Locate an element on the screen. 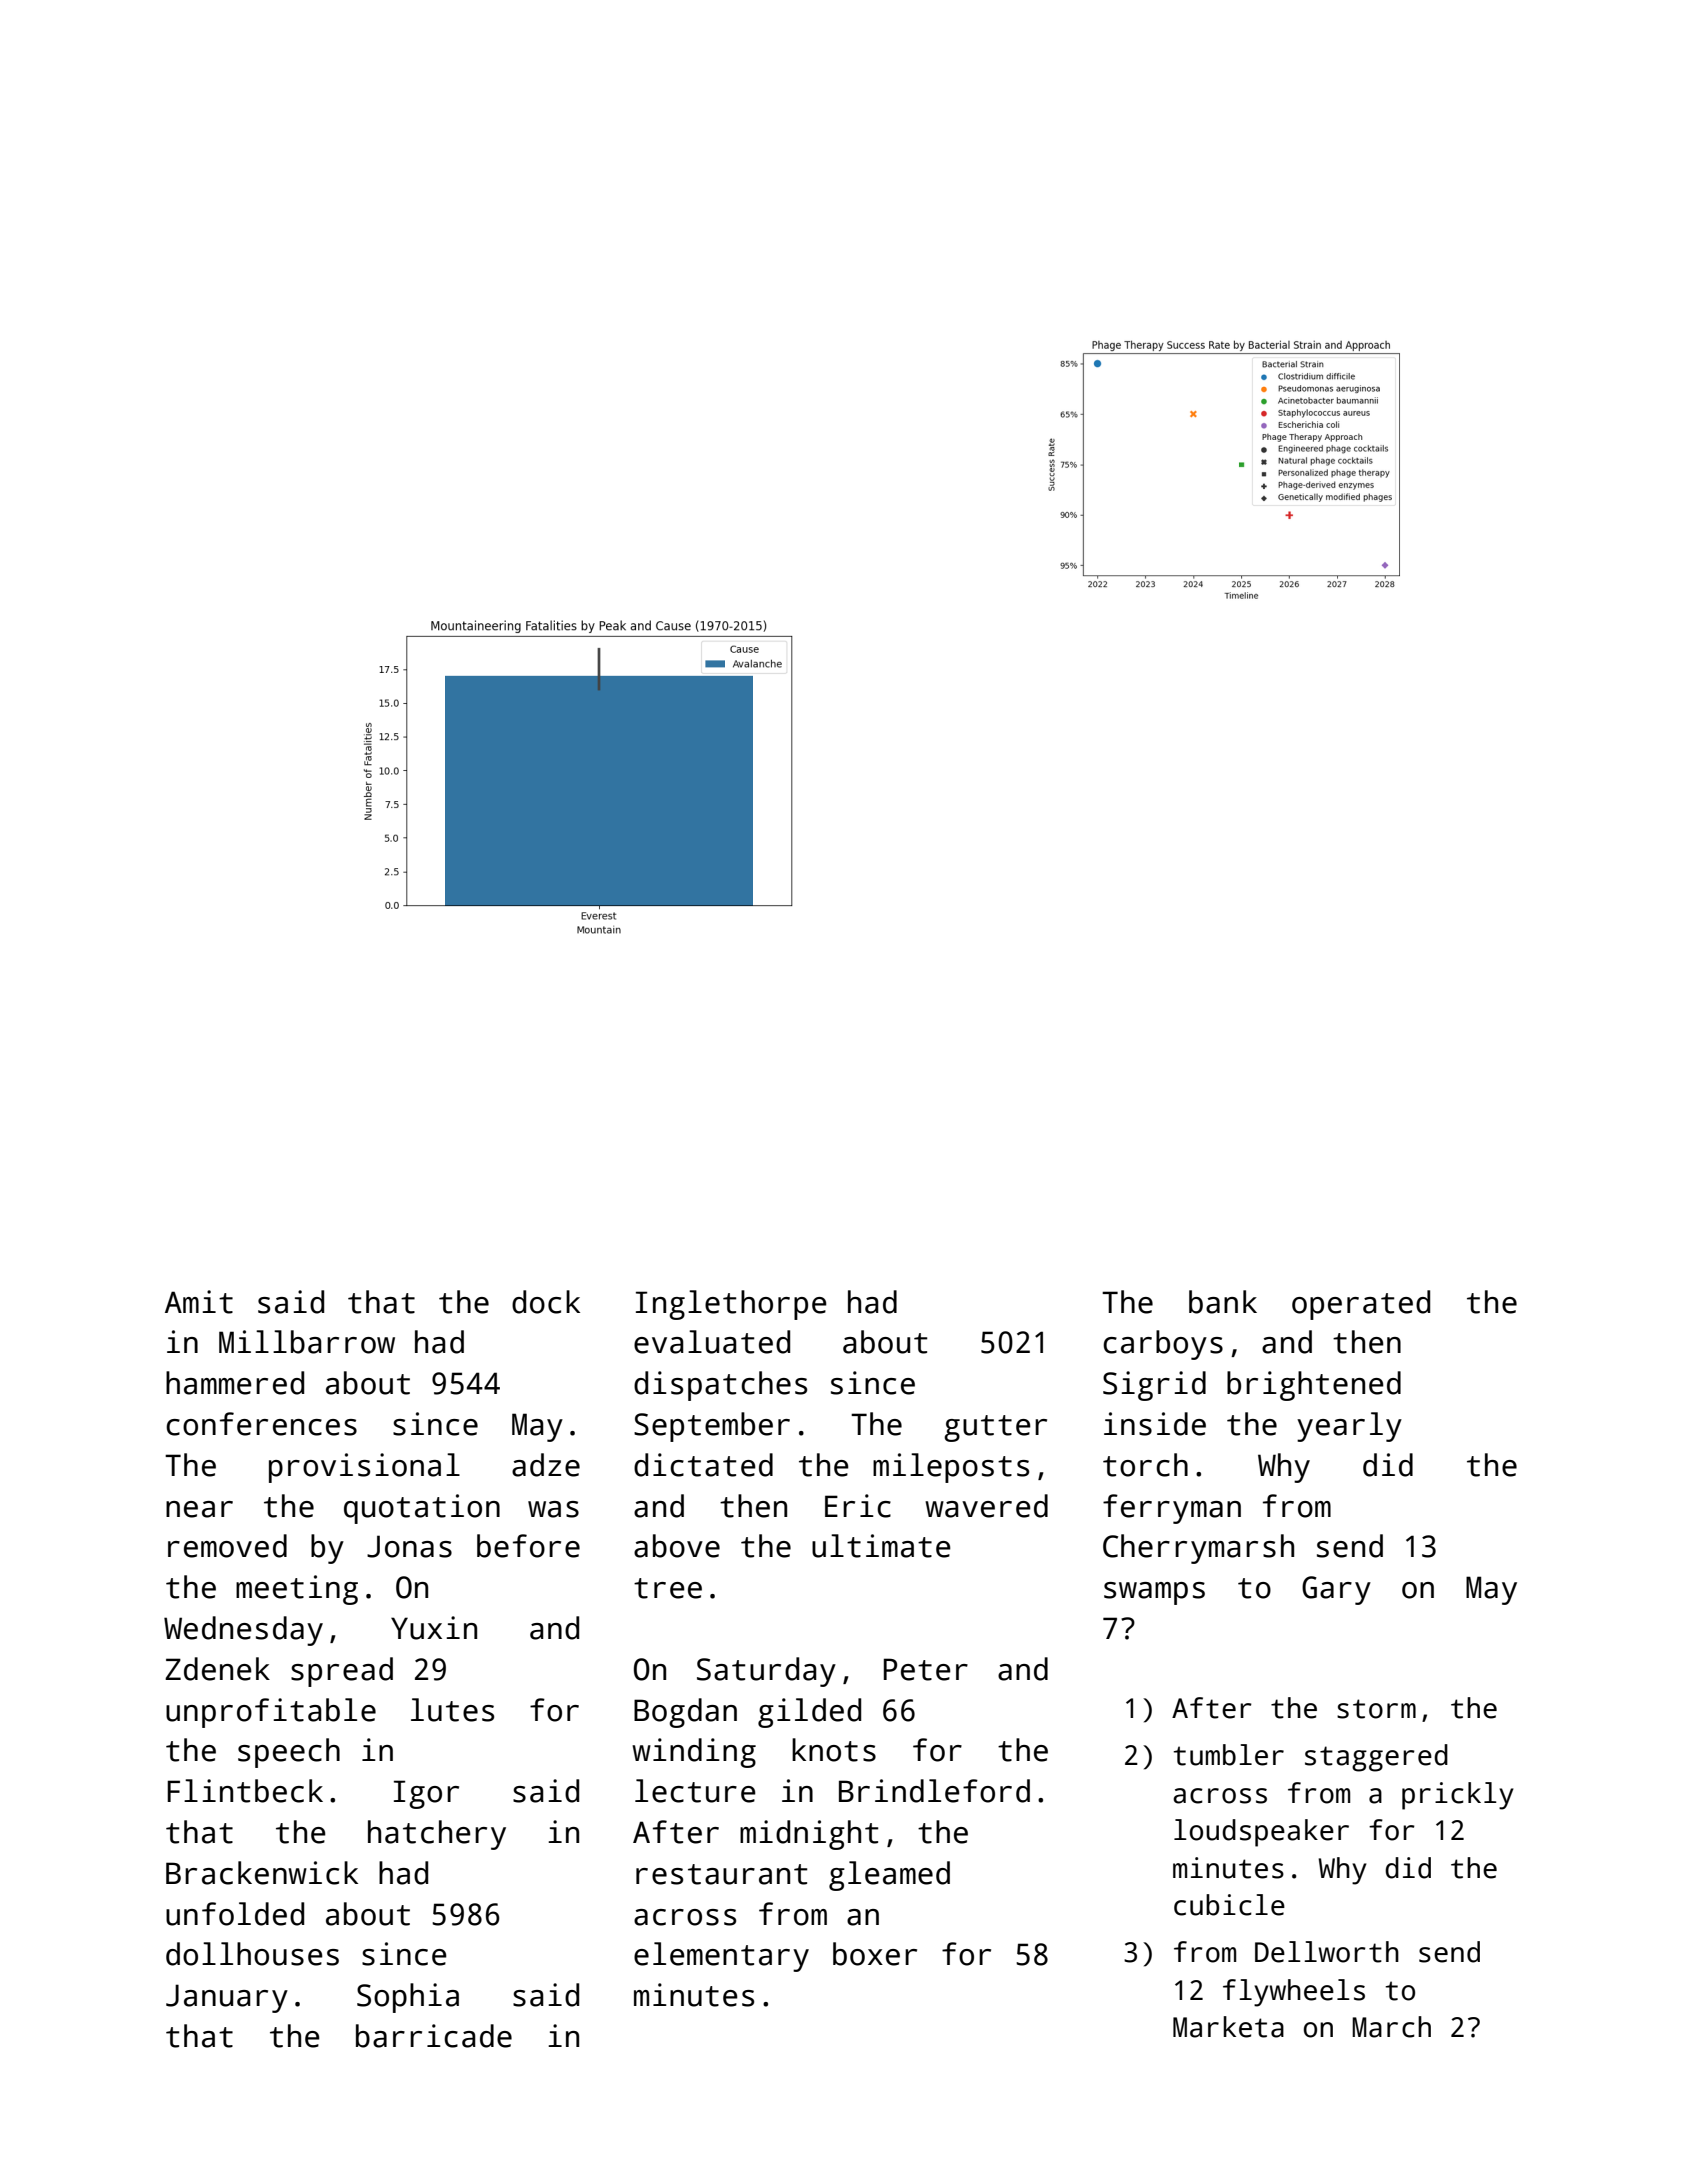  Peter is located at coordinates (926, 1669).
